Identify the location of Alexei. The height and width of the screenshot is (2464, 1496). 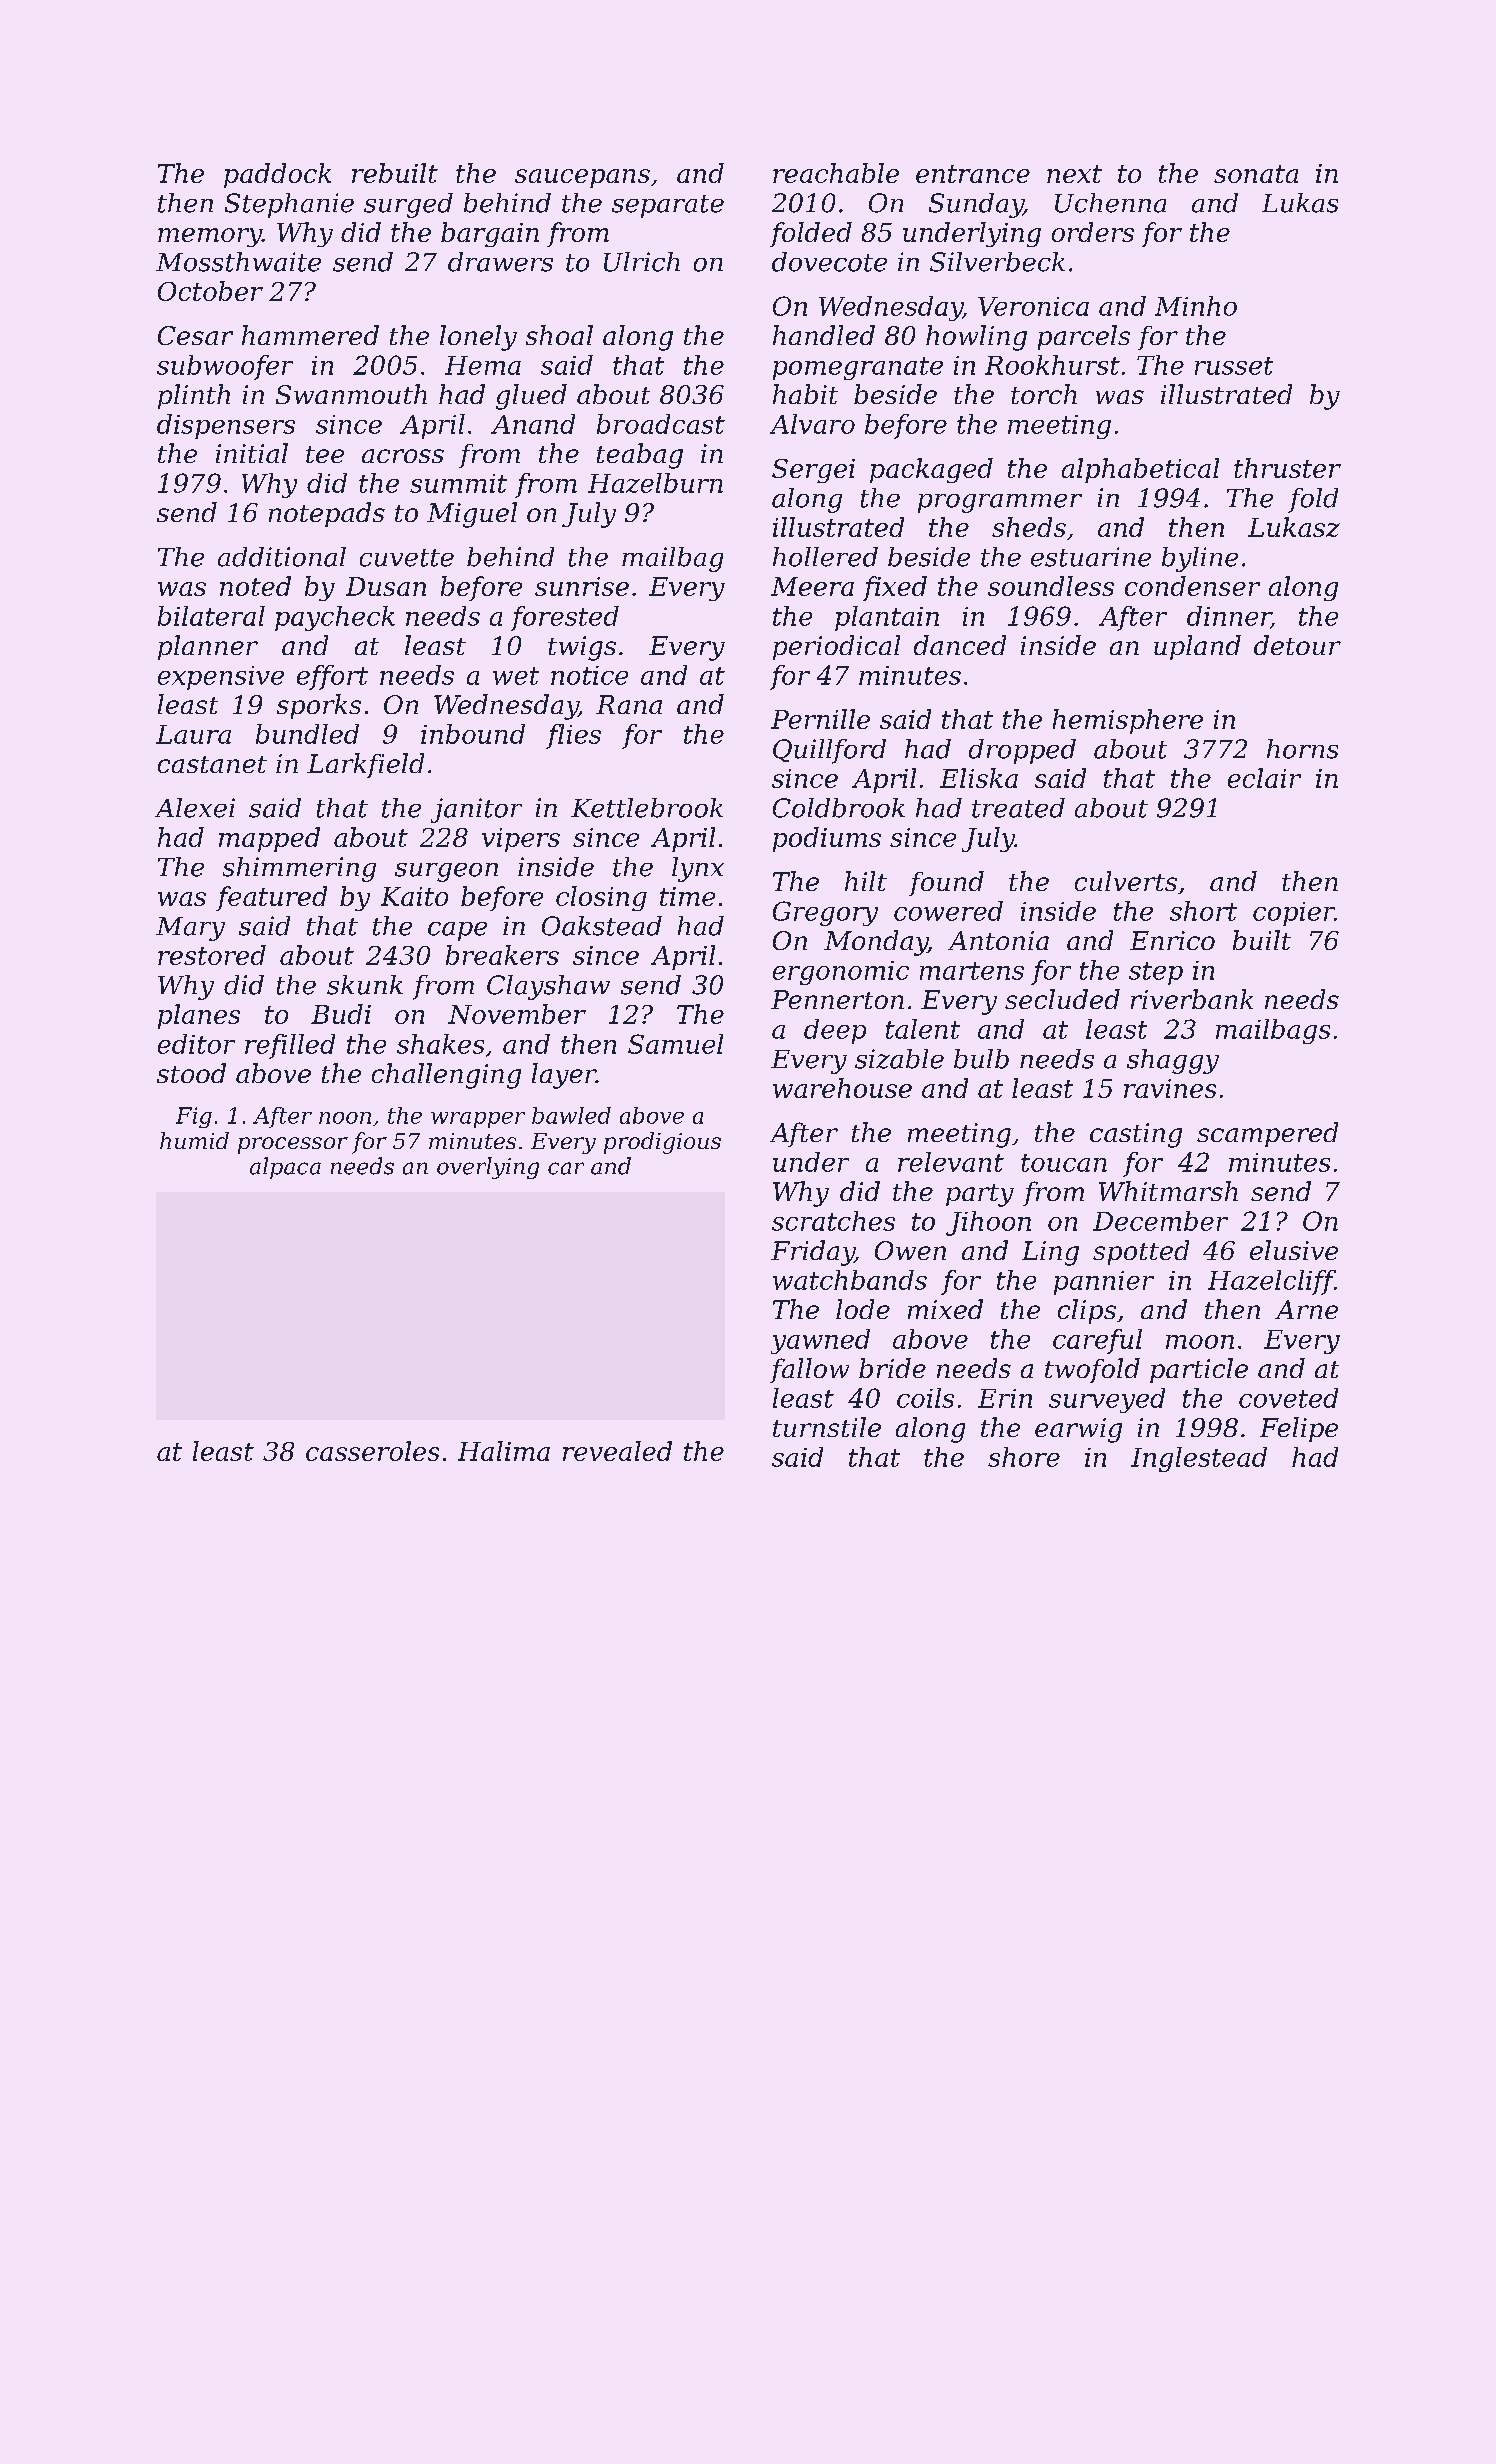
(195, 808).
